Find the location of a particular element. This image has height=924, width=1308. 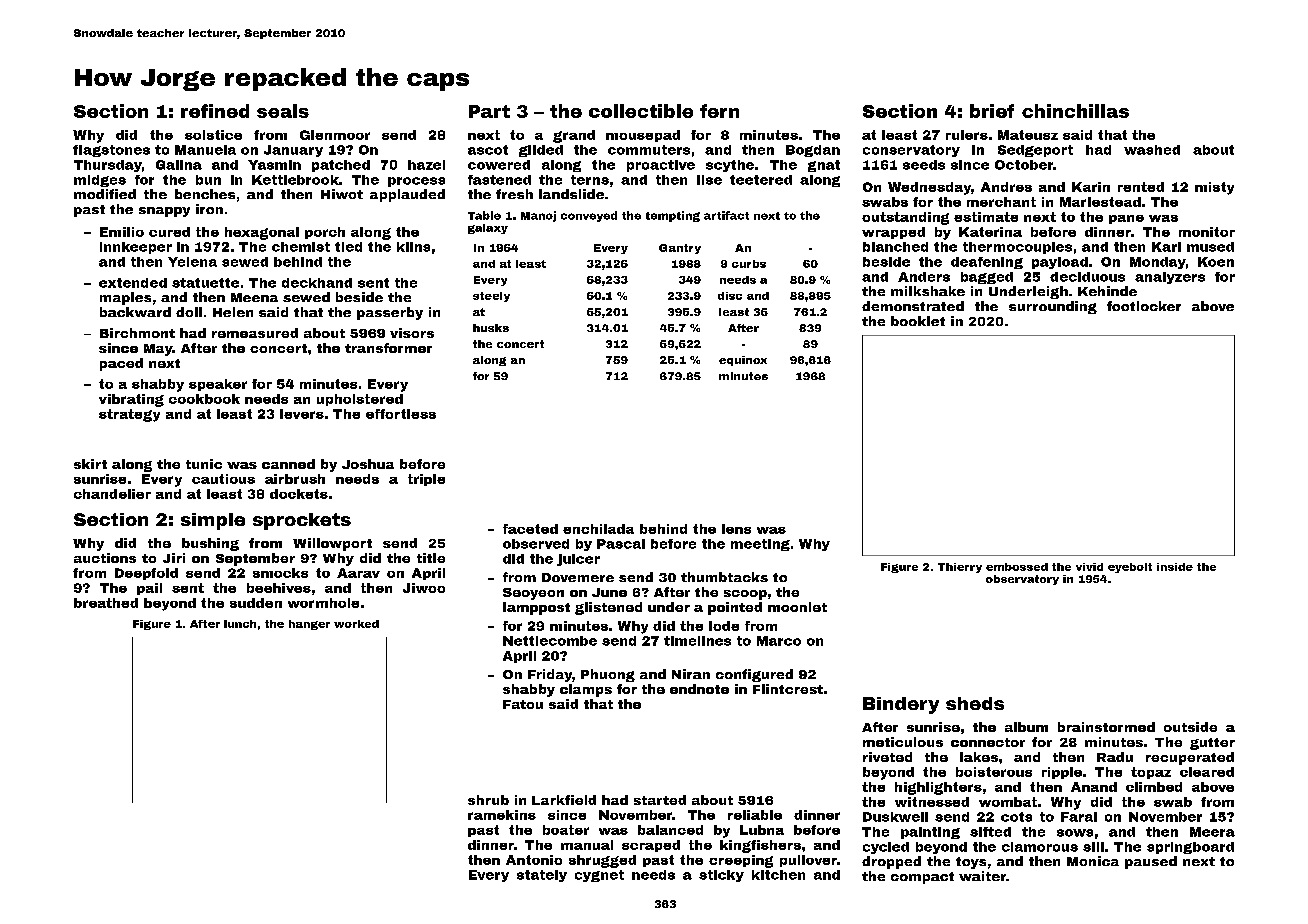

chinchillas is located at coordinates (1075, 111).
